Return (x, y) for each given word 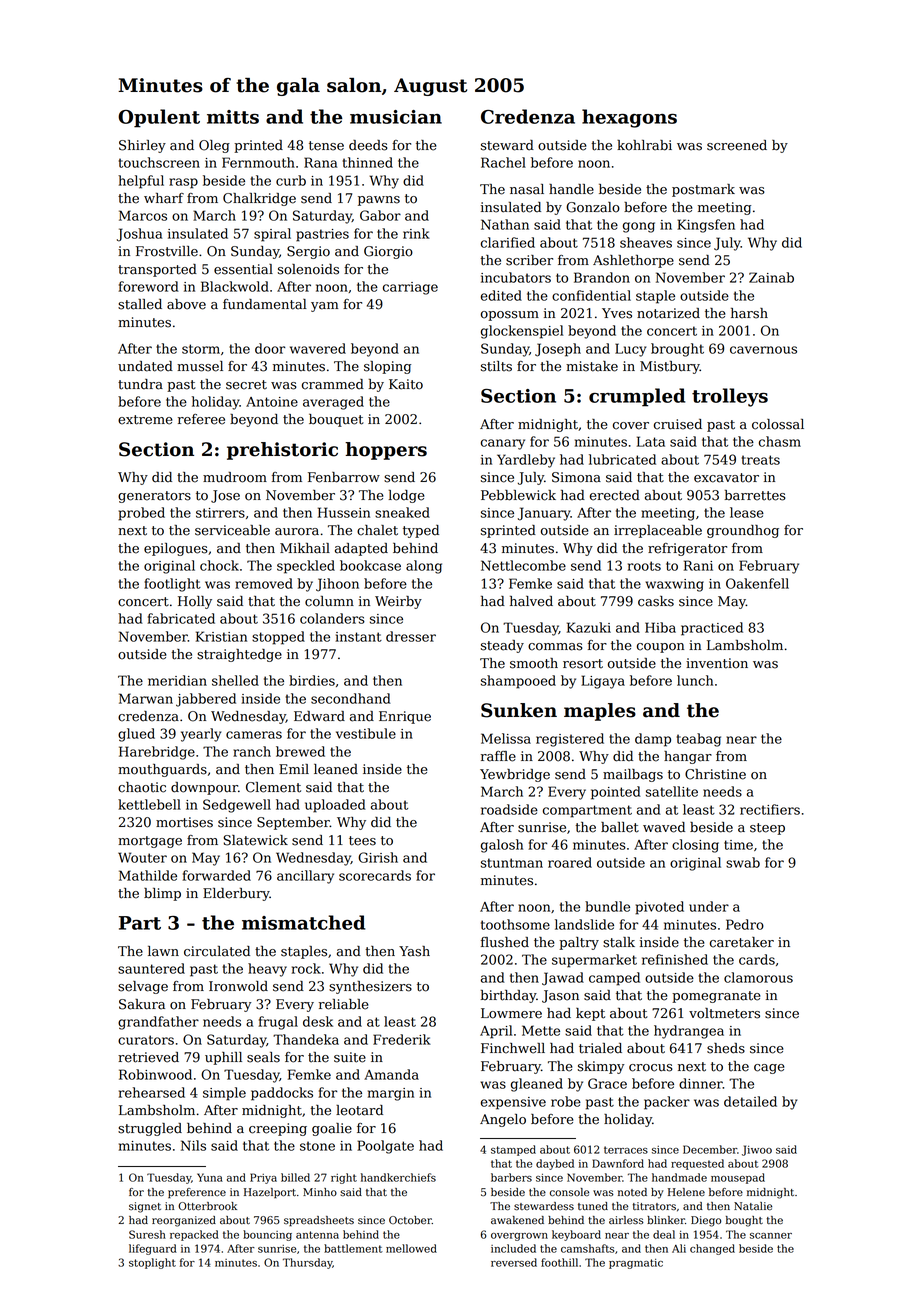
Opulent (159, 118)
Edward (319, 716)
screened (737, 145)
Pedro (745, 924)
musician (396, 117)
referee (201, 419)
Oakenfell (757, 583)
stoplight (152, 1263)
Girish (378, 857)
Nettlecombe (523, 565)
